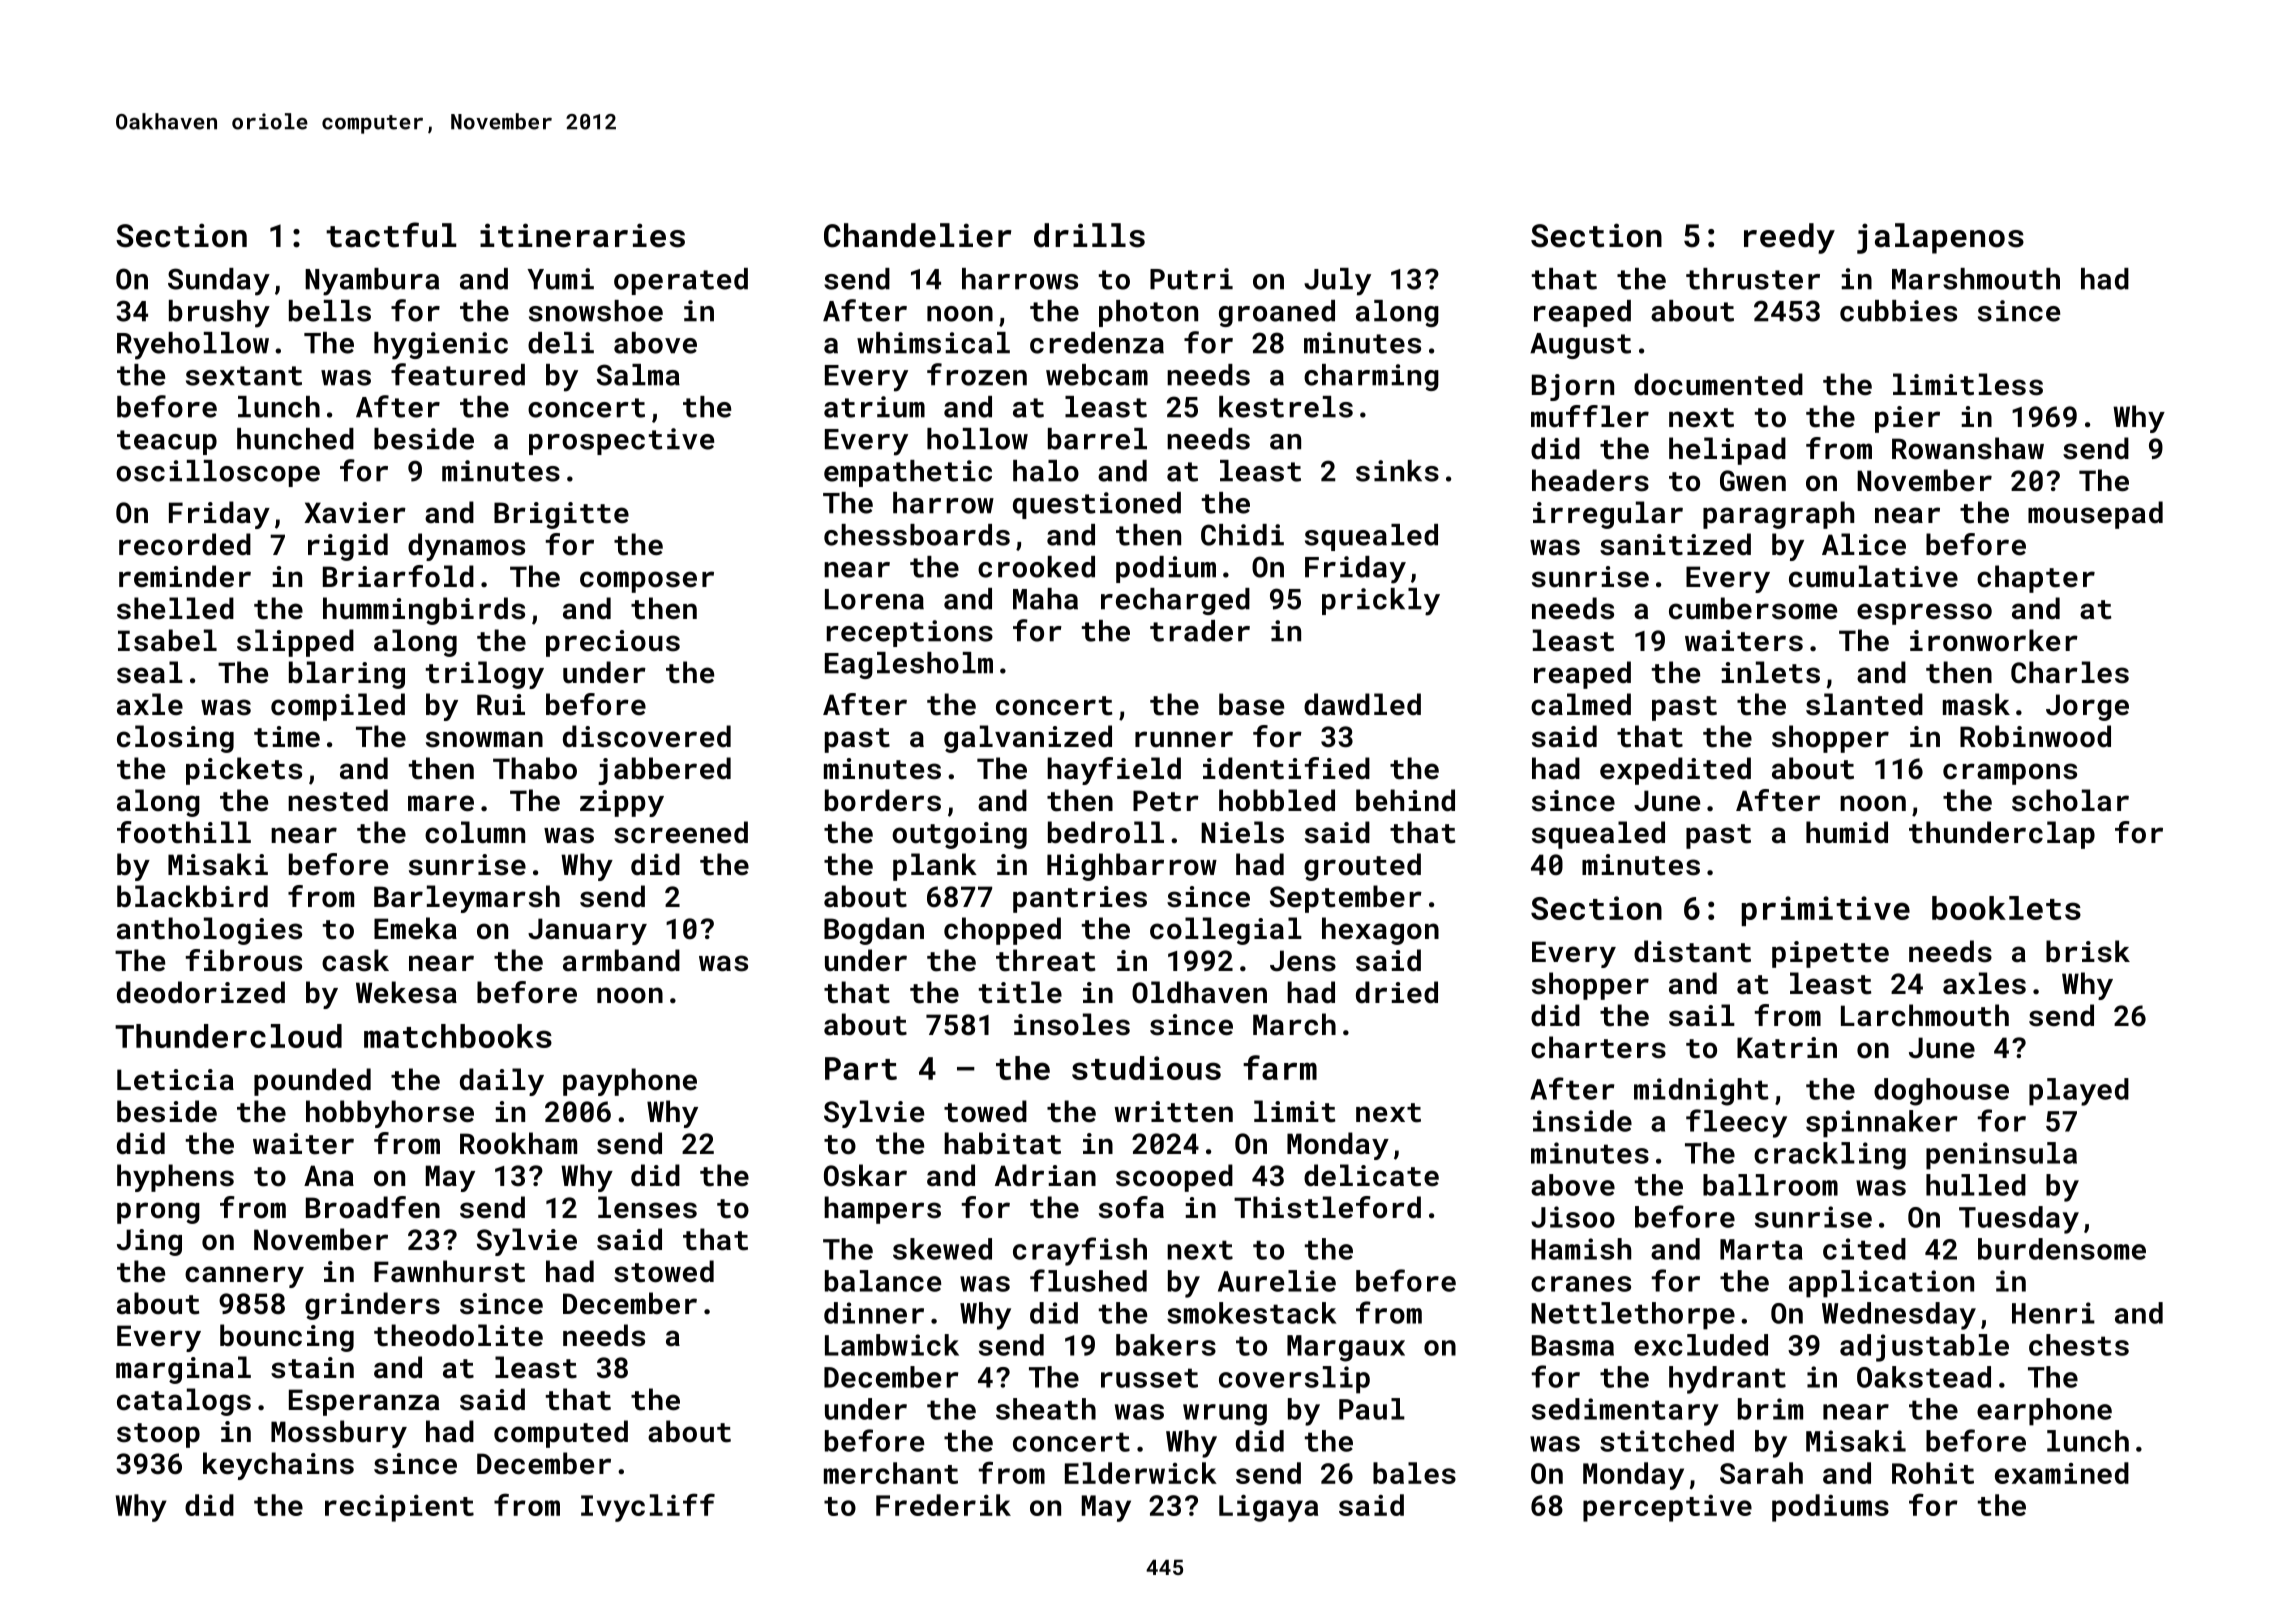 Image resolution: width=2292 pixels, height=1620 pixels. Describe the element at coordinates (175, 1080) in the page. I see `Leticia` at that location.
